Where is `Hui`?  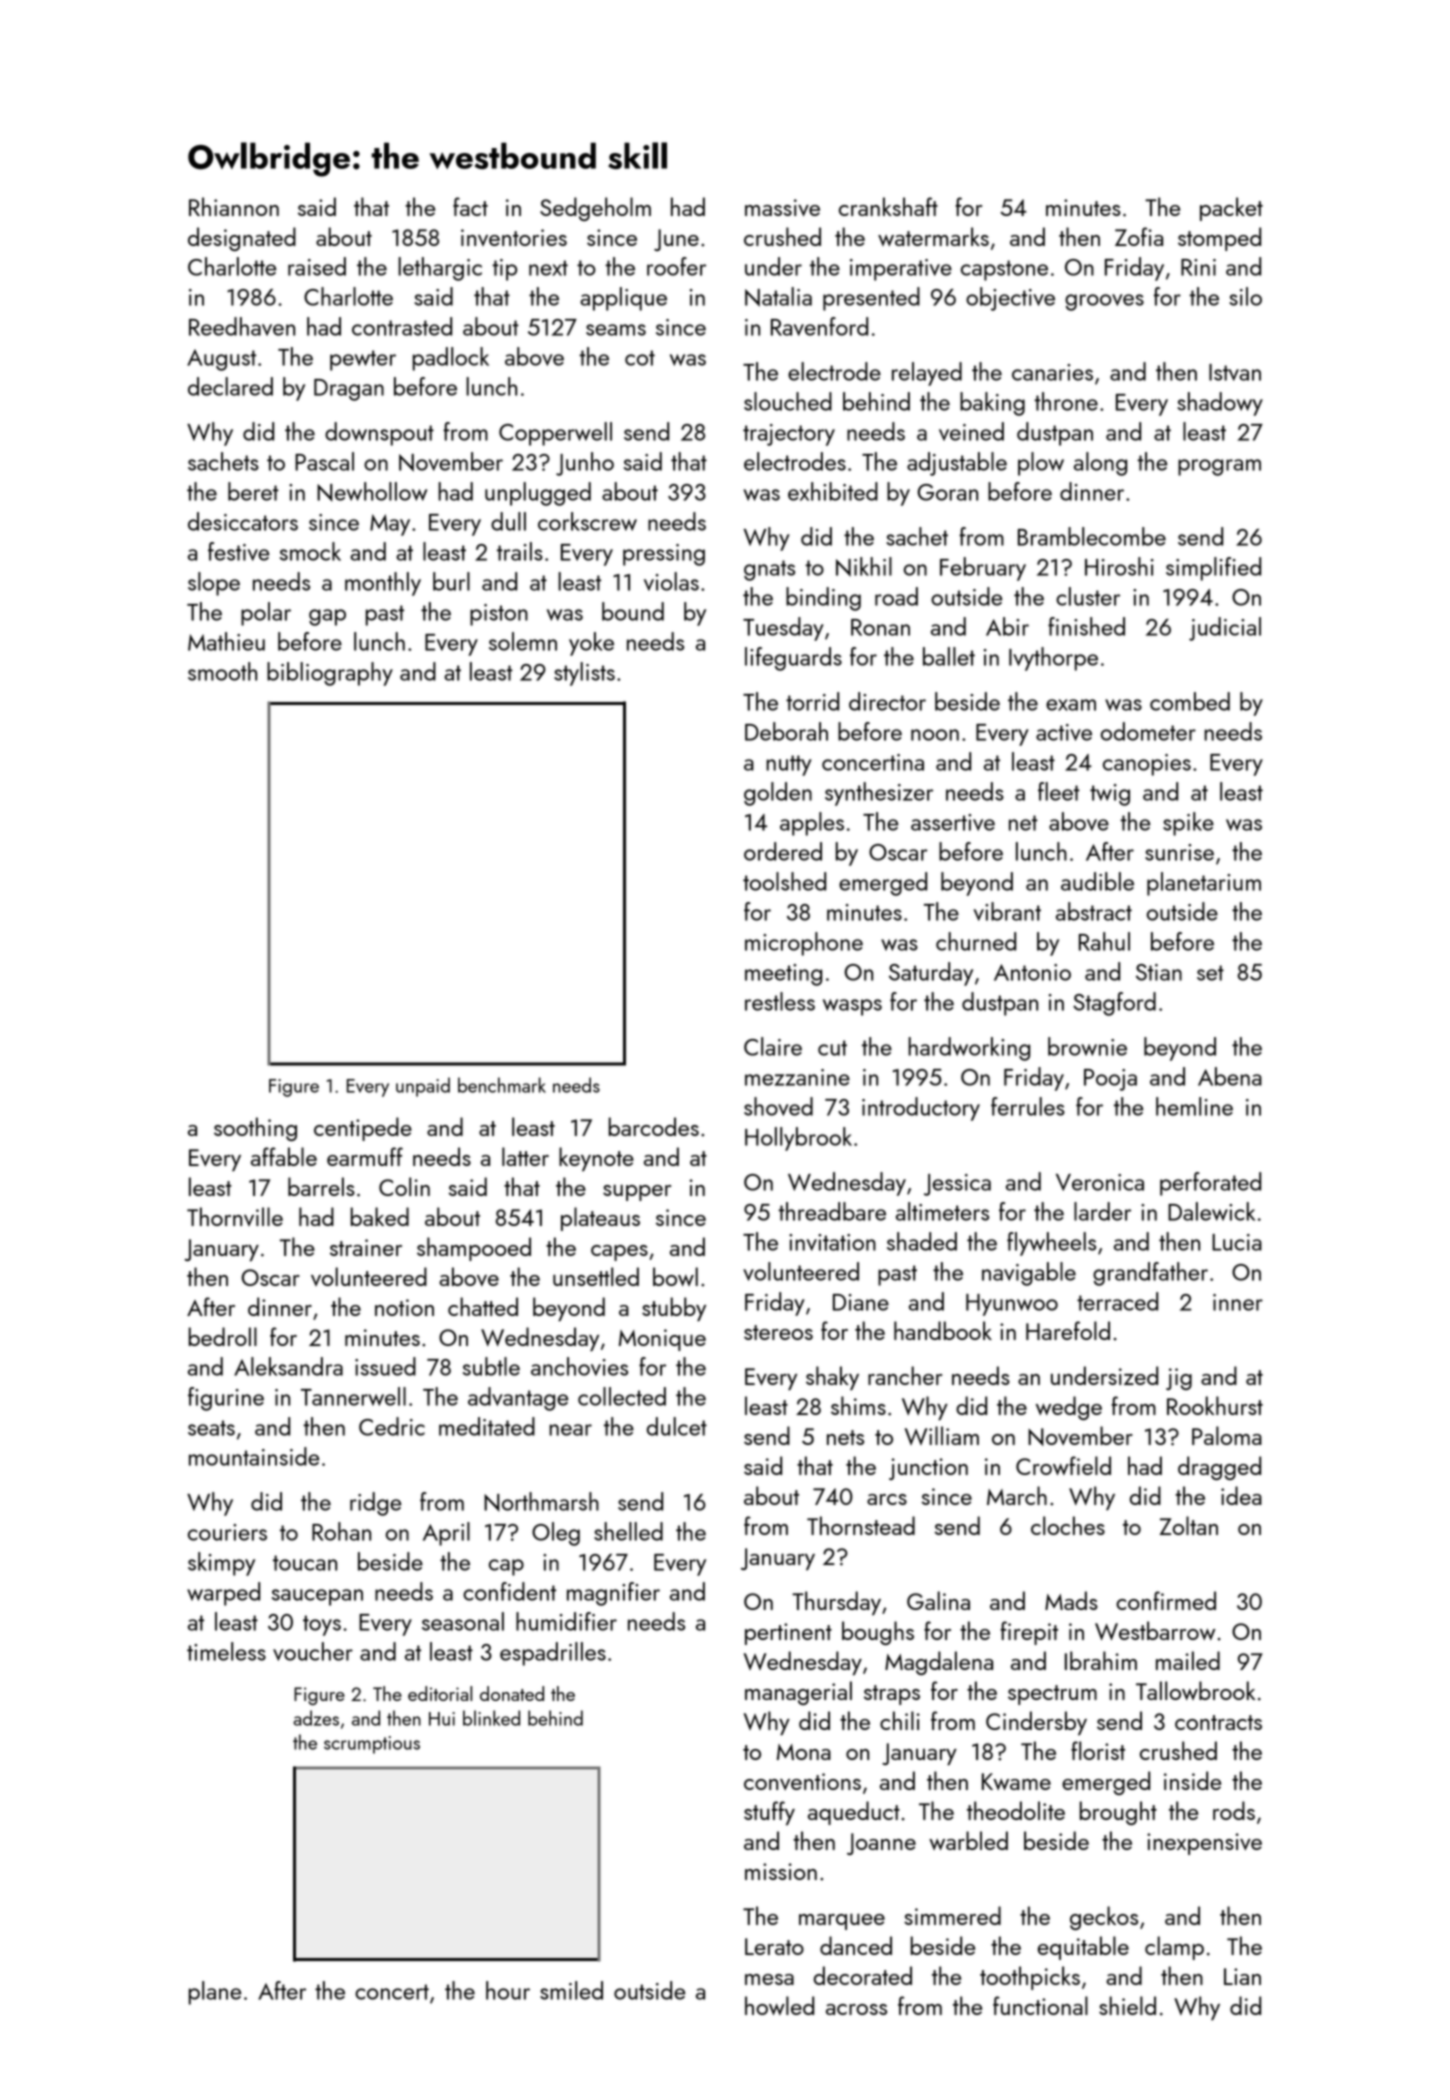
Hui is located at coordinates (442, 1719).
